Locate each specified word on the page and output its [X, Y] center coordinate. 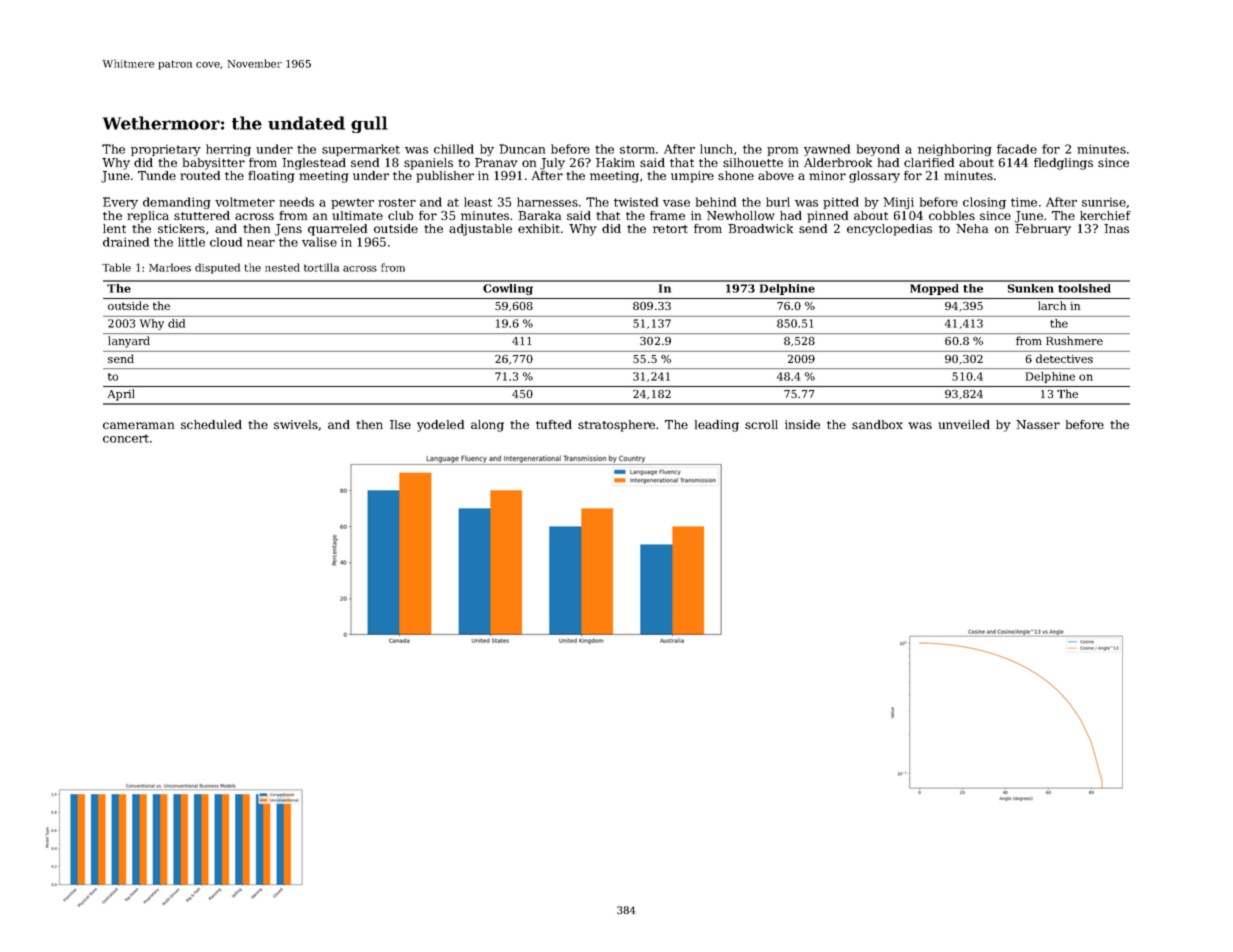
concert [126, 438]
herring [228, 150]
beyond [878, 150]
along [487, 426]
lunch [716, 149]
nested [282, 267]
